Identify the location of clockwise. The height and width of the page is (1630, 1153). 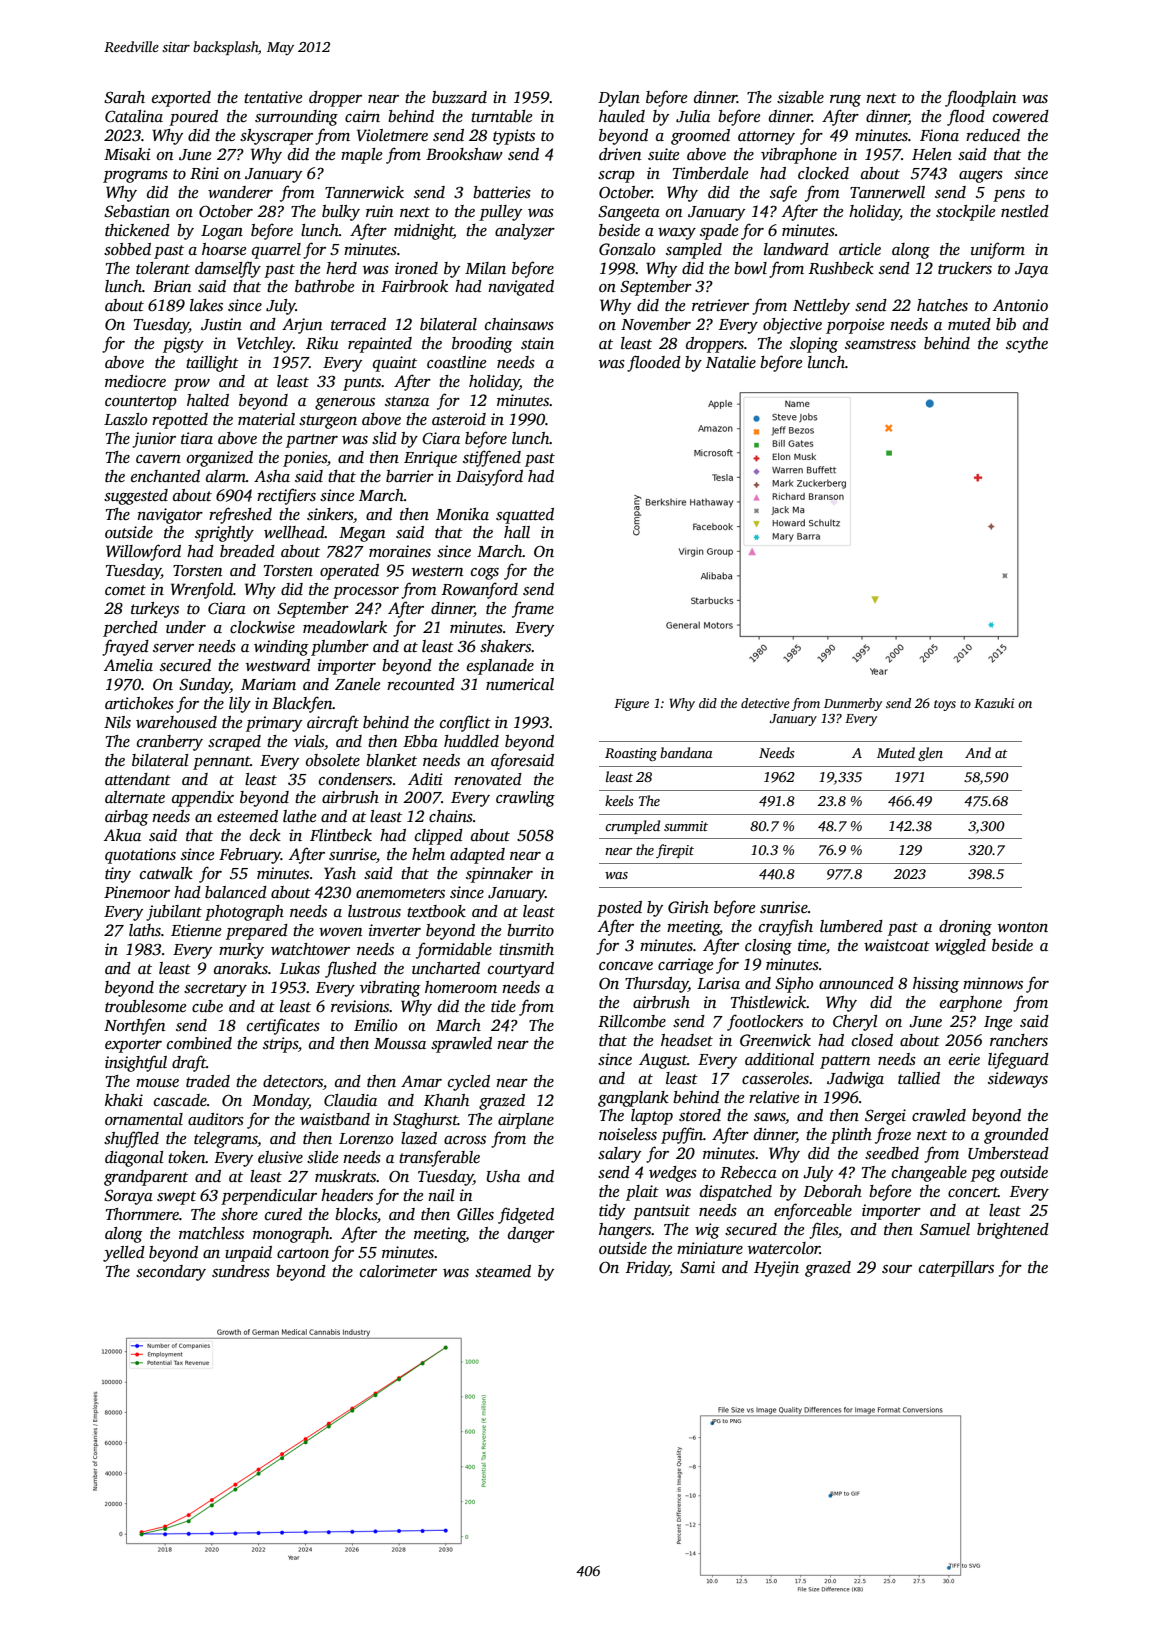
(262, 627).
